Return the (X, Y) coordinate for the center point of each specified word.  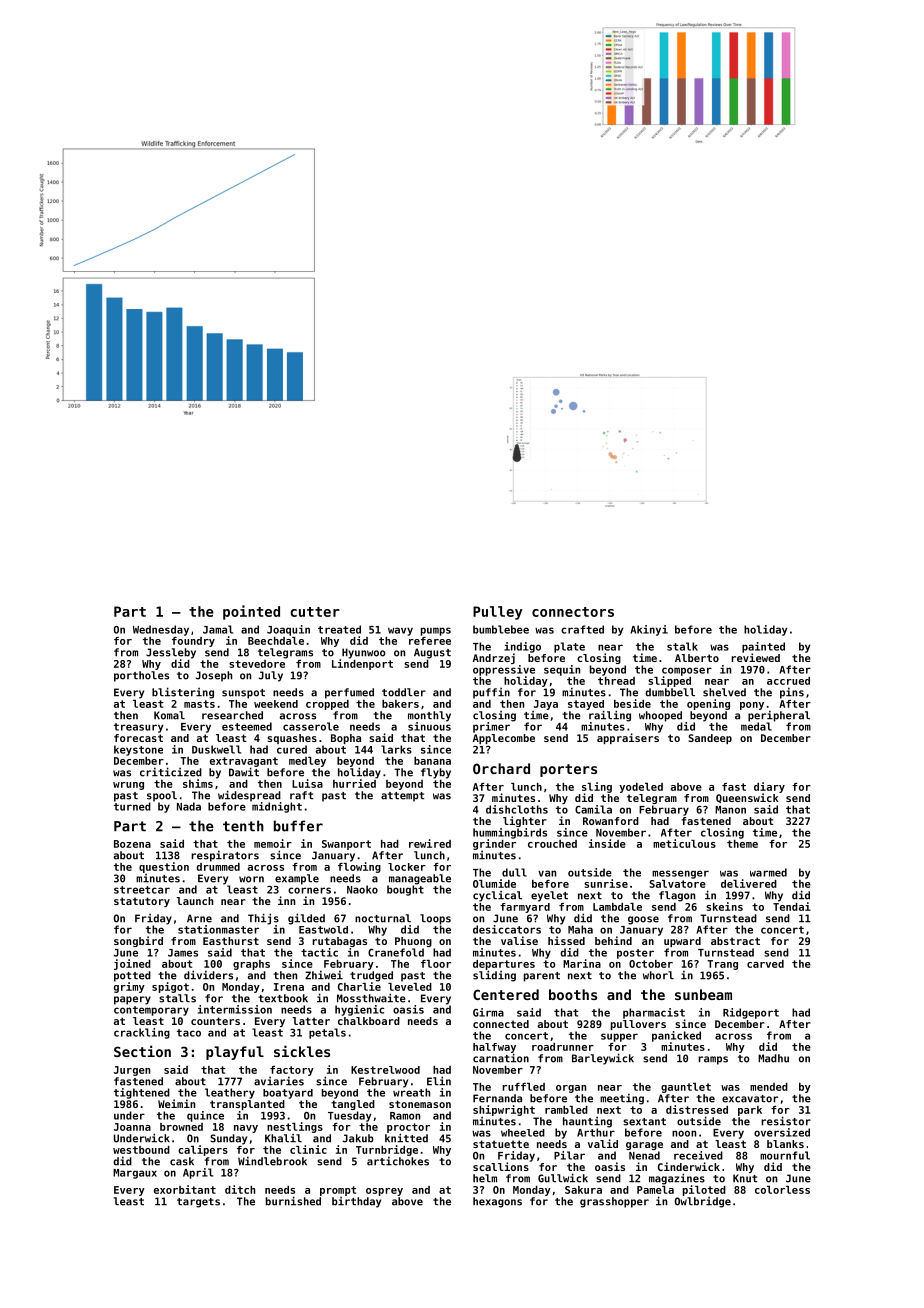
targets (198, 1203)
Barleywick (603, 1059)
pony (752, 706)
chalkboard (369, 1021)
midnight (277, 807)
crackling (142, 1033)
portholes (141, 676)
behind (613, 940)
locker (407, 867)
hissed (566, 940)
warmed (768, 872)
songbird (138, 941)
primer (491, 727)
